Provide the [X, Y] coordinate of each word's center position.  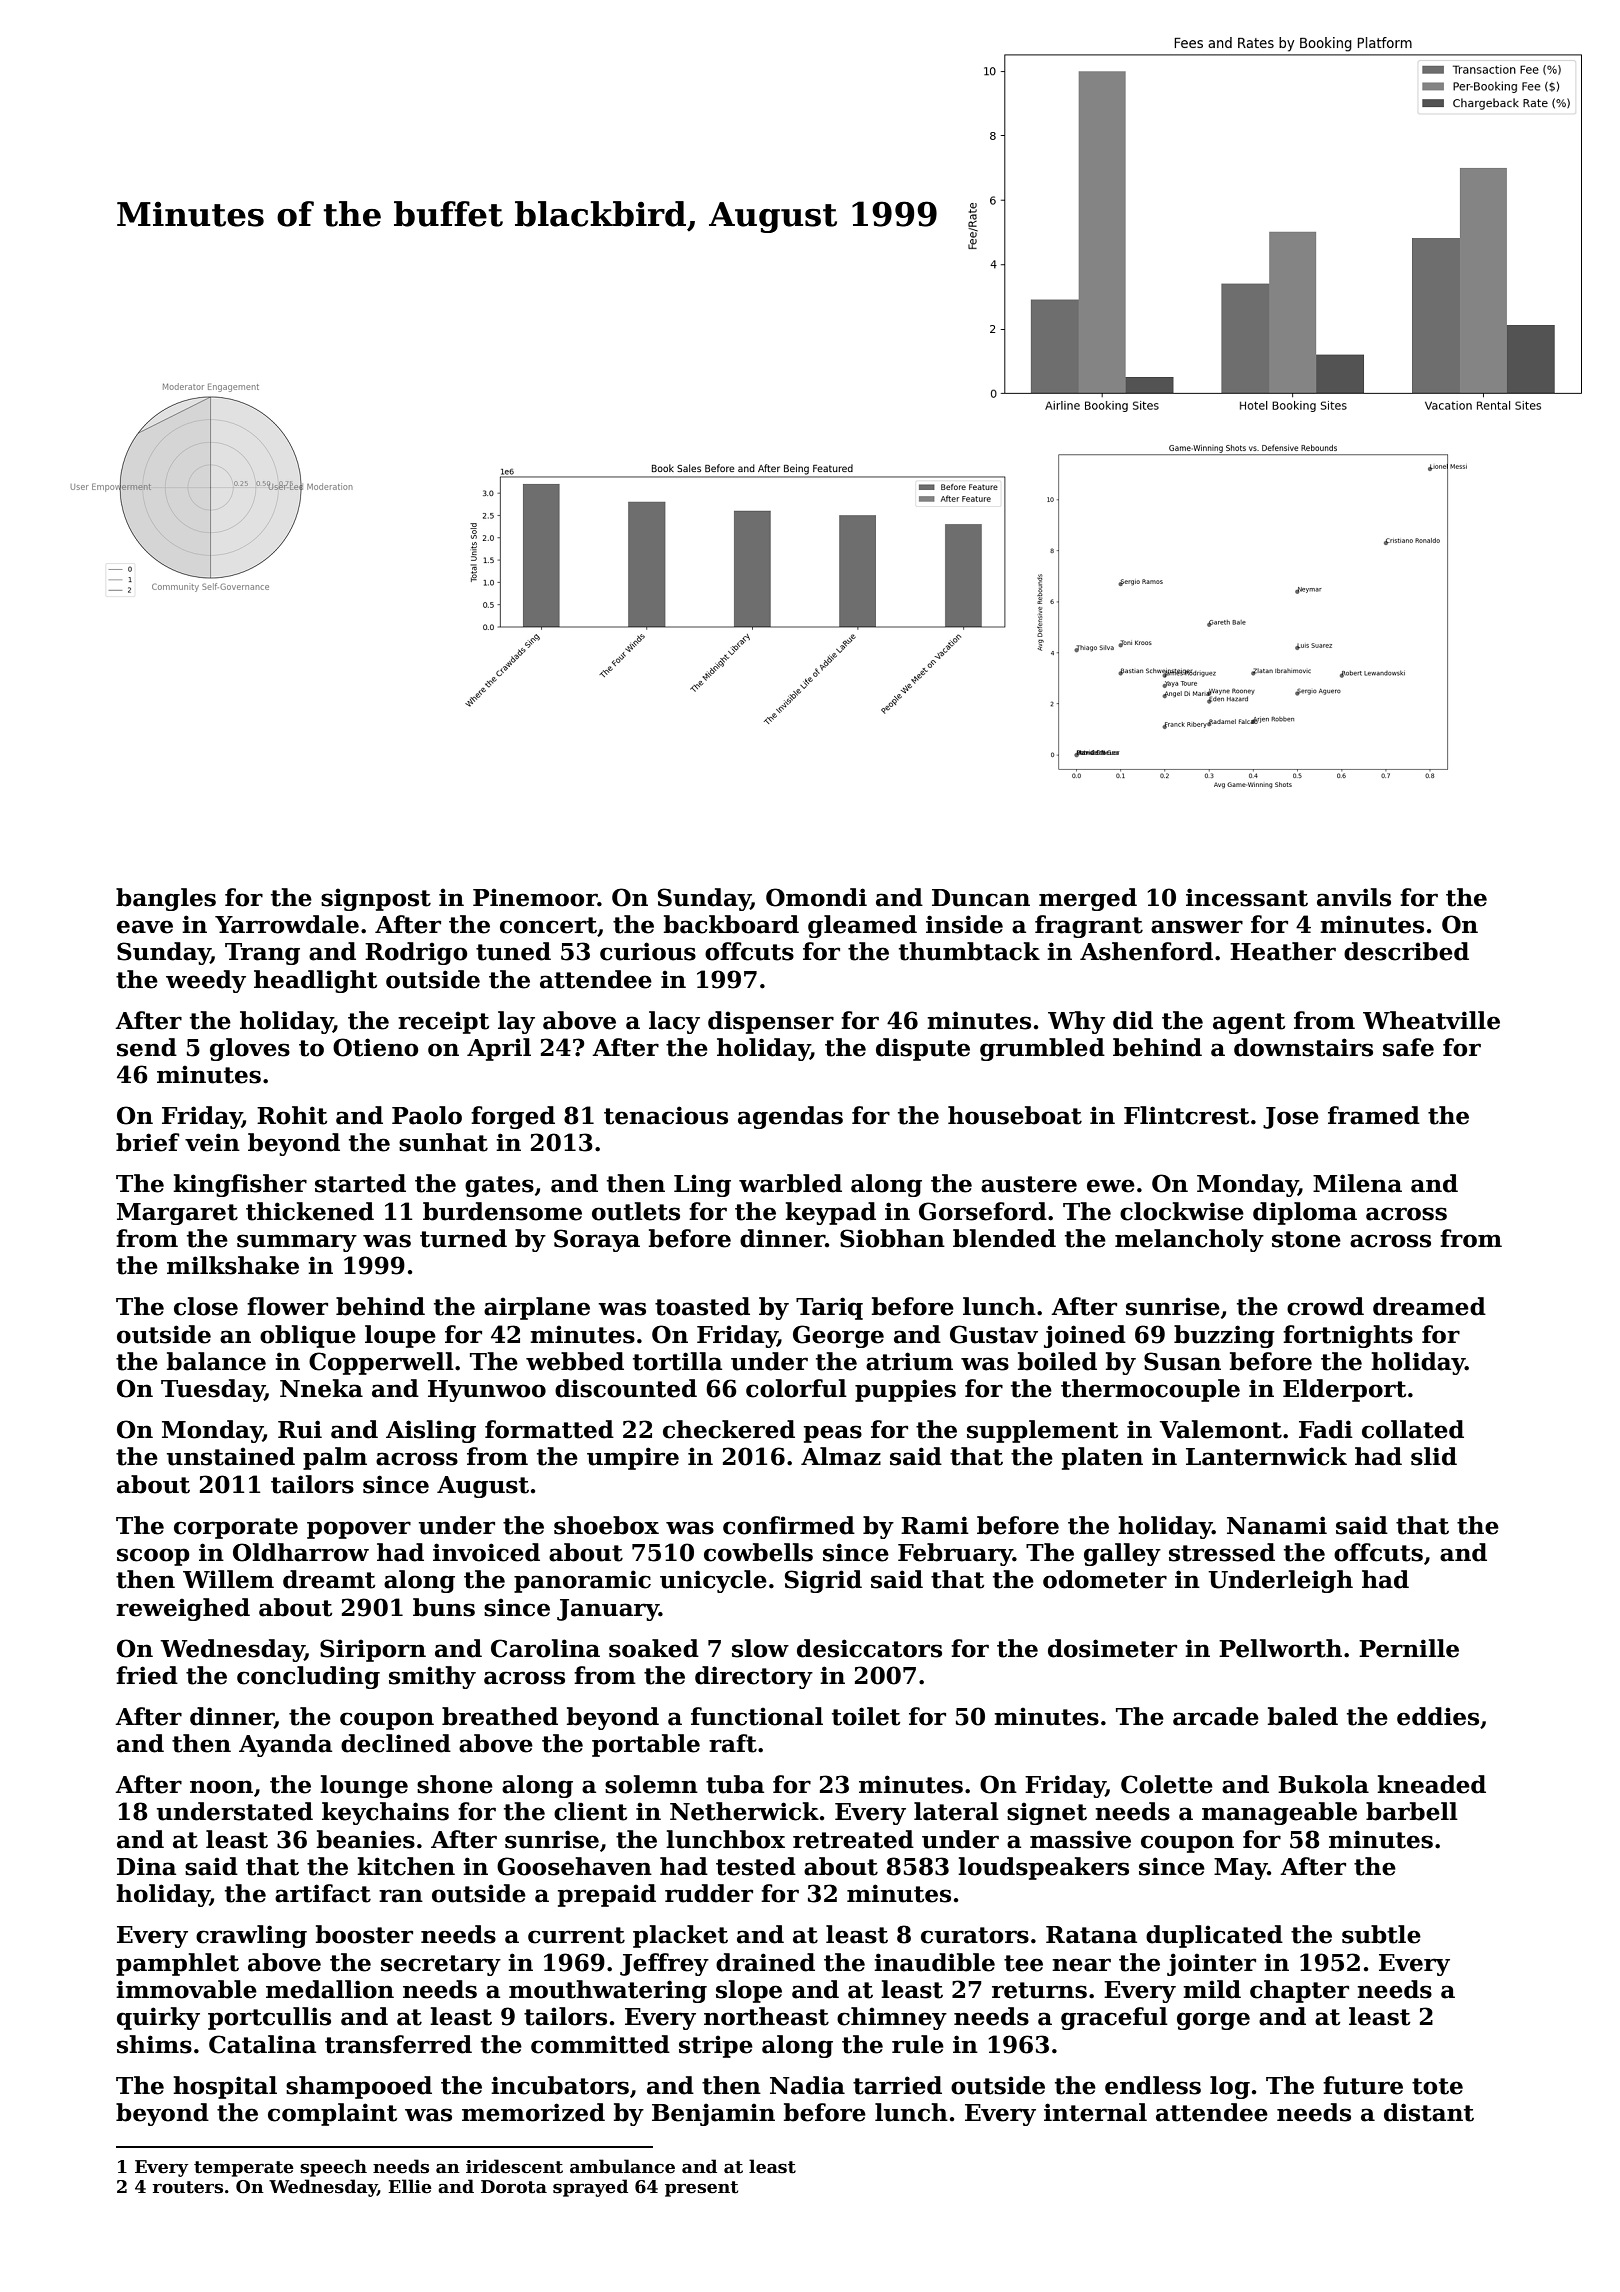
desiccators [869, 1648]
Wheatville [1431, 1020]
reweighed [183, 1609]
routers [188, 2187]
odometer [1105, 1579]
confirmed [789, 1525]
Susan [1182, 1361]
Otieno [375, 1047]
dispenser [771, 1022]
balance [216, 1361]
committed [600, 2044]
